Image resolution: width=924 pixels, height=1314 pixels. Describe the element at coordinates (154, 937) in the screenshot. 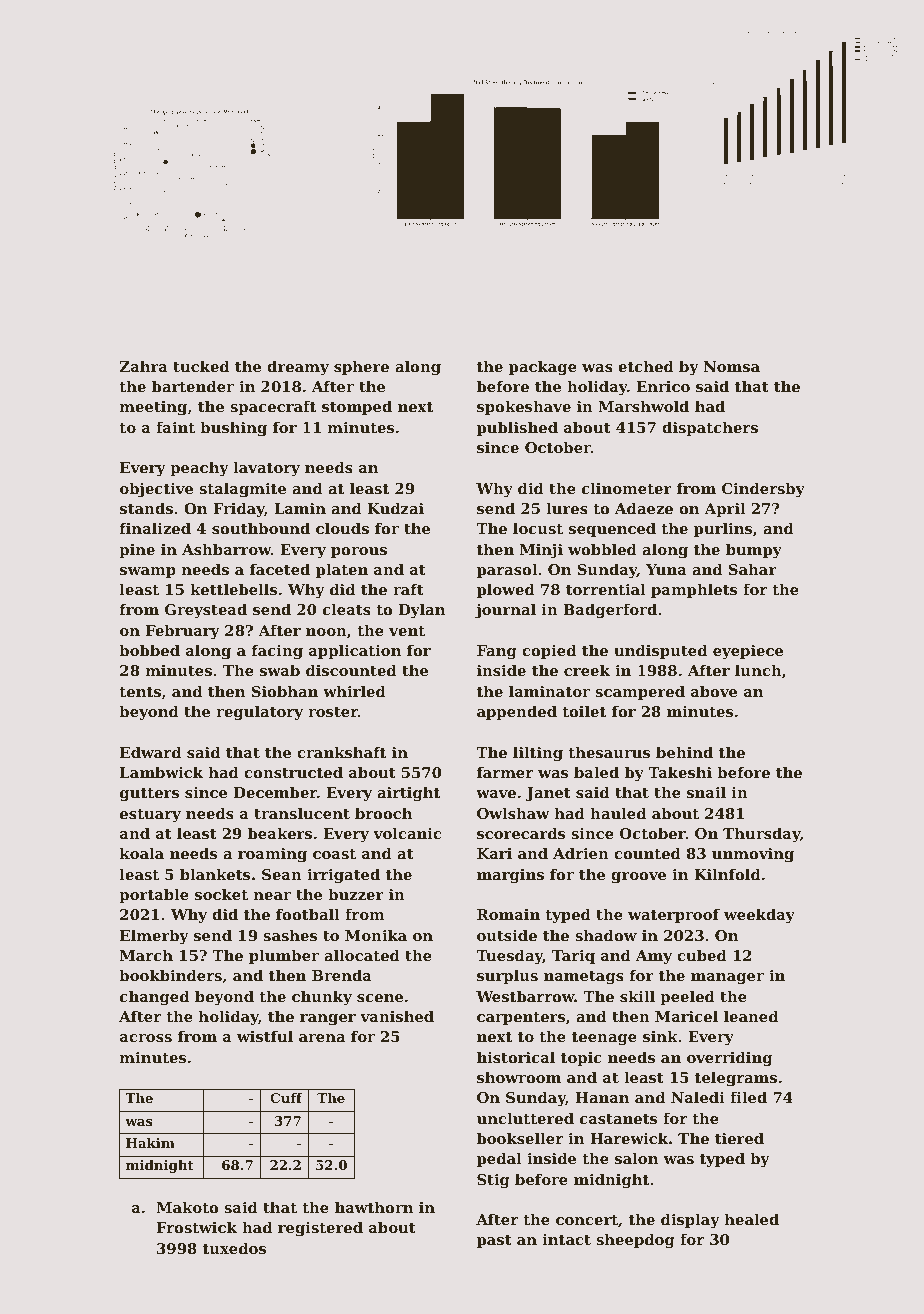

I see `Elmerby` at that location.
